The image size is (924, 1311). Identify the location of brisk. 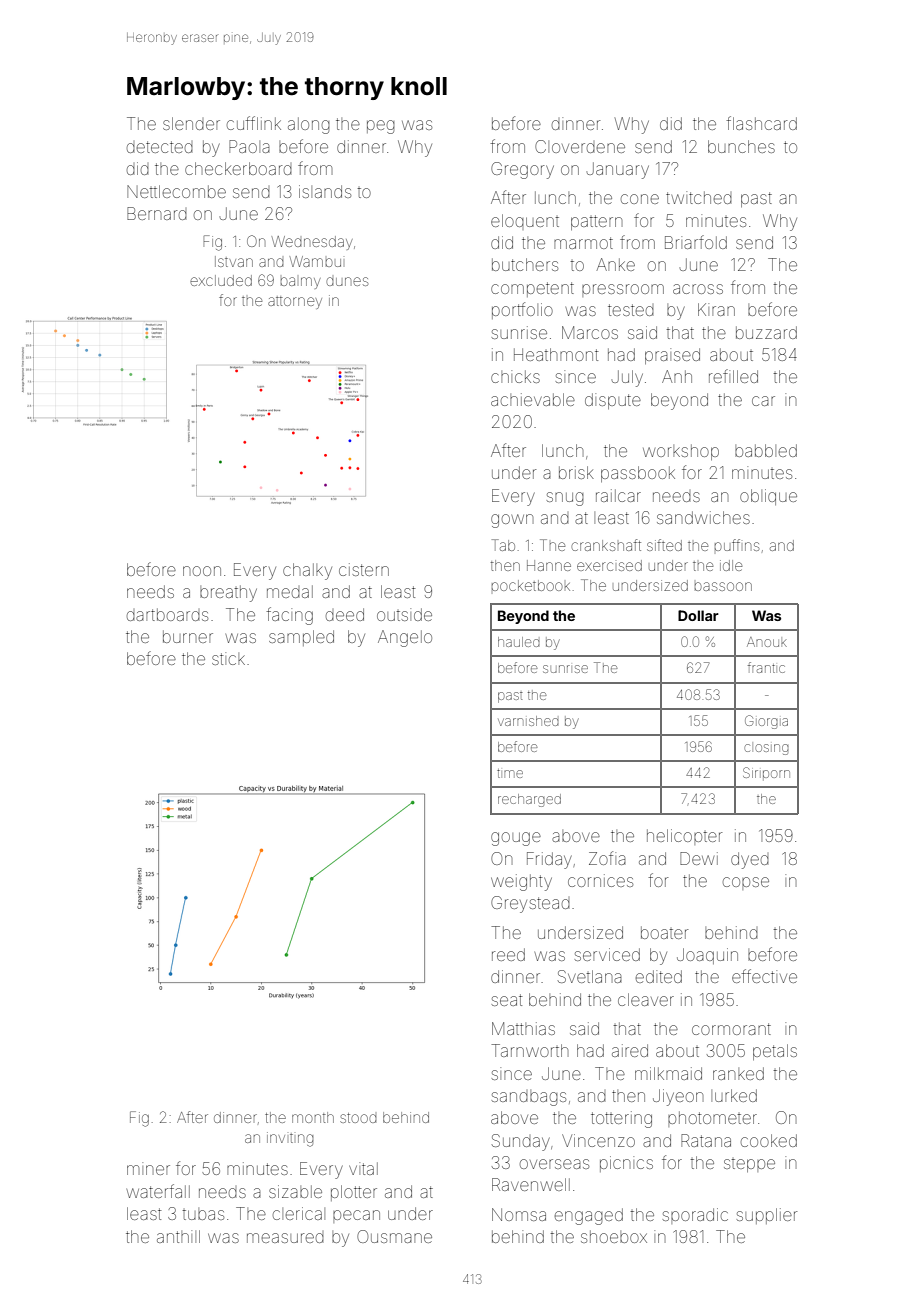
(576, 472).
